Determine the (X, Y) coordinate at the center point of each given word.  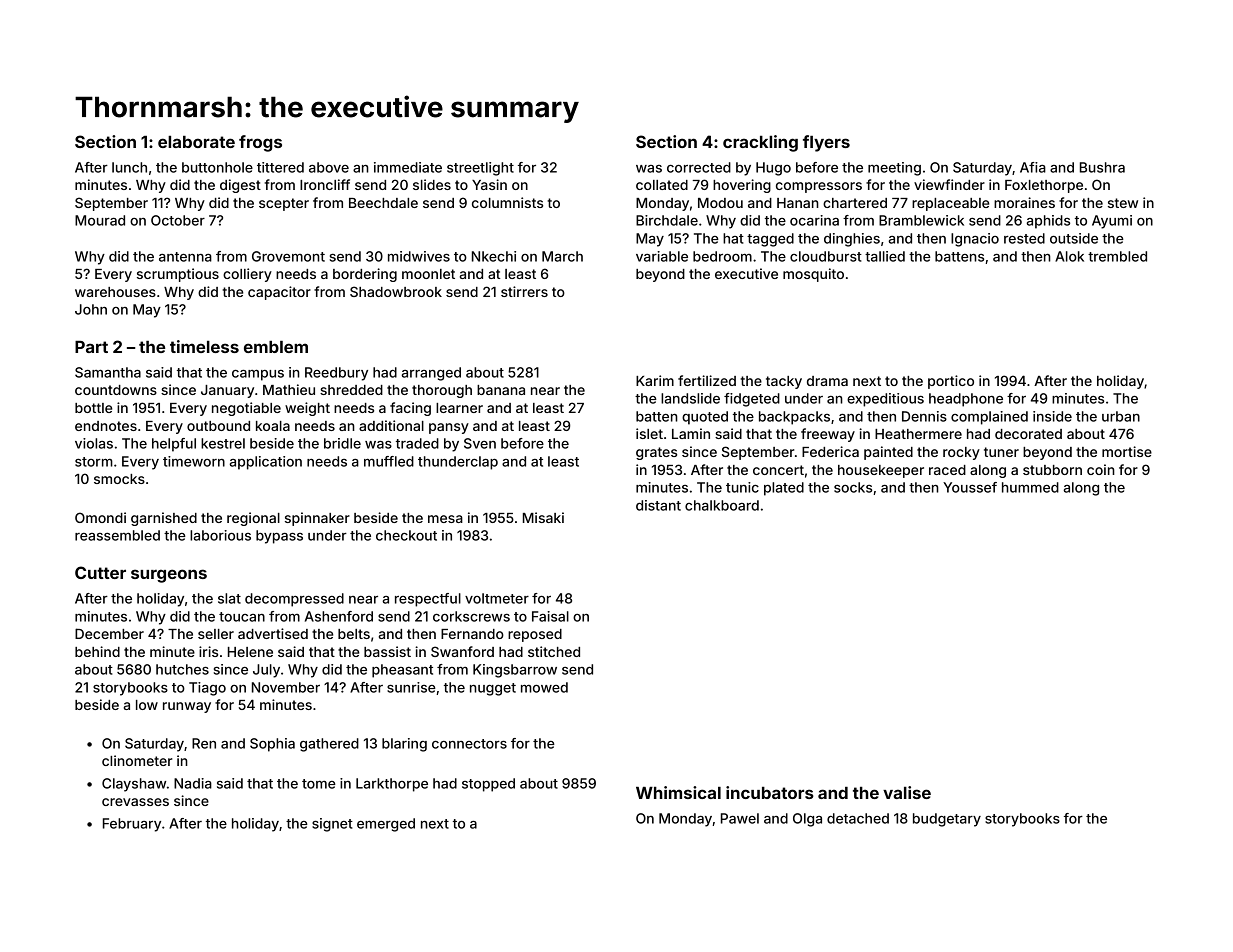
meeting (894, 169)
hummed (1030, 487)
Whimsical (678, 792)
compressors (819, 187)
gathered (329, 745)
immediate (408, 167)
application (265, 463)
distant (658, 505)
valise (907, 792)
